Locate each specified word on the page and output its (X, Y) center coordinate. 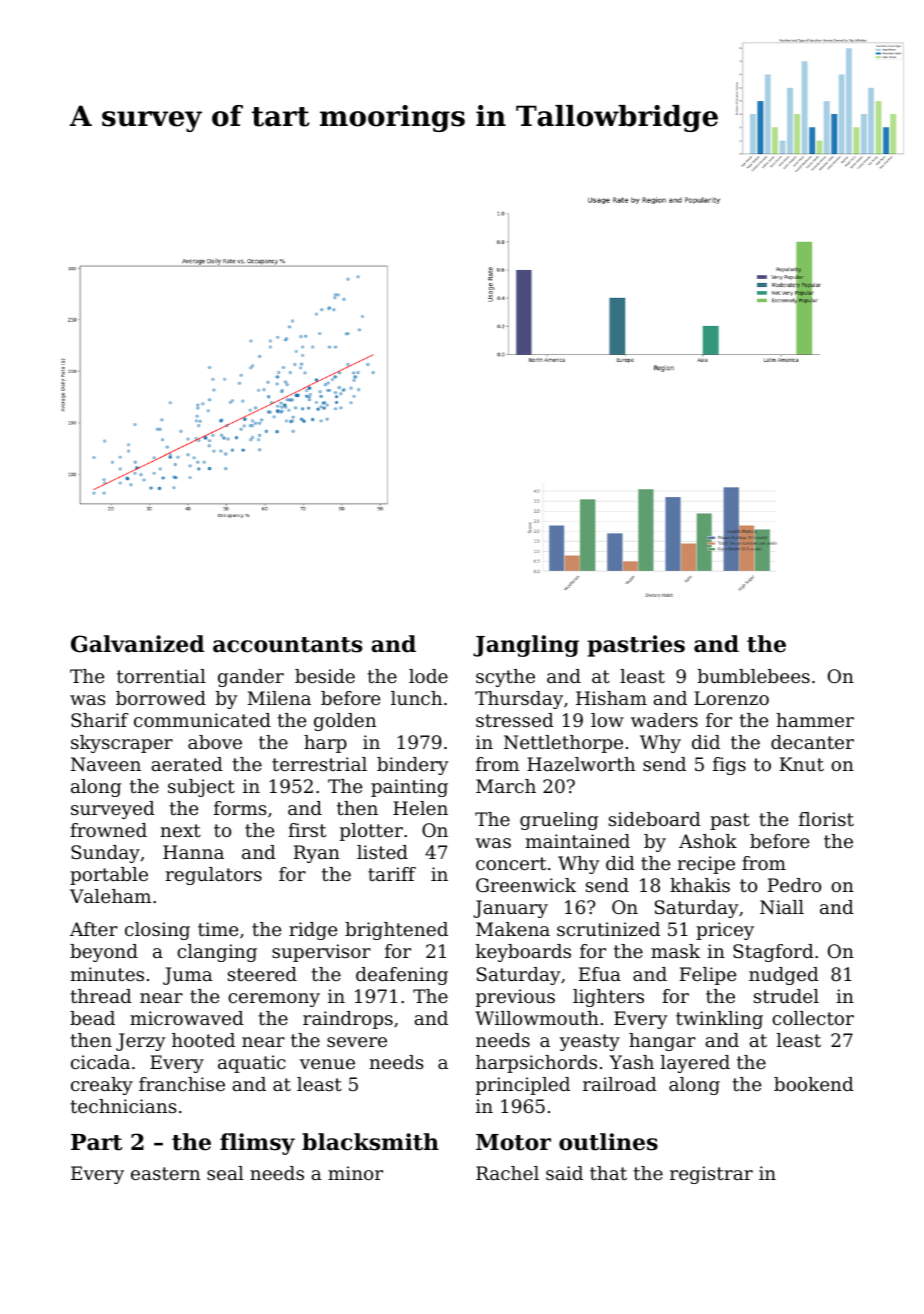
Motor (513, 1142)
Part (96, 1142)
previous (515, 998)
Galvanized (137, 644)
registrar (711, 1175)
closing (157, 931)
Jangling (526, 646)
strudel (786, 996)
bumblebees (754, 676)
